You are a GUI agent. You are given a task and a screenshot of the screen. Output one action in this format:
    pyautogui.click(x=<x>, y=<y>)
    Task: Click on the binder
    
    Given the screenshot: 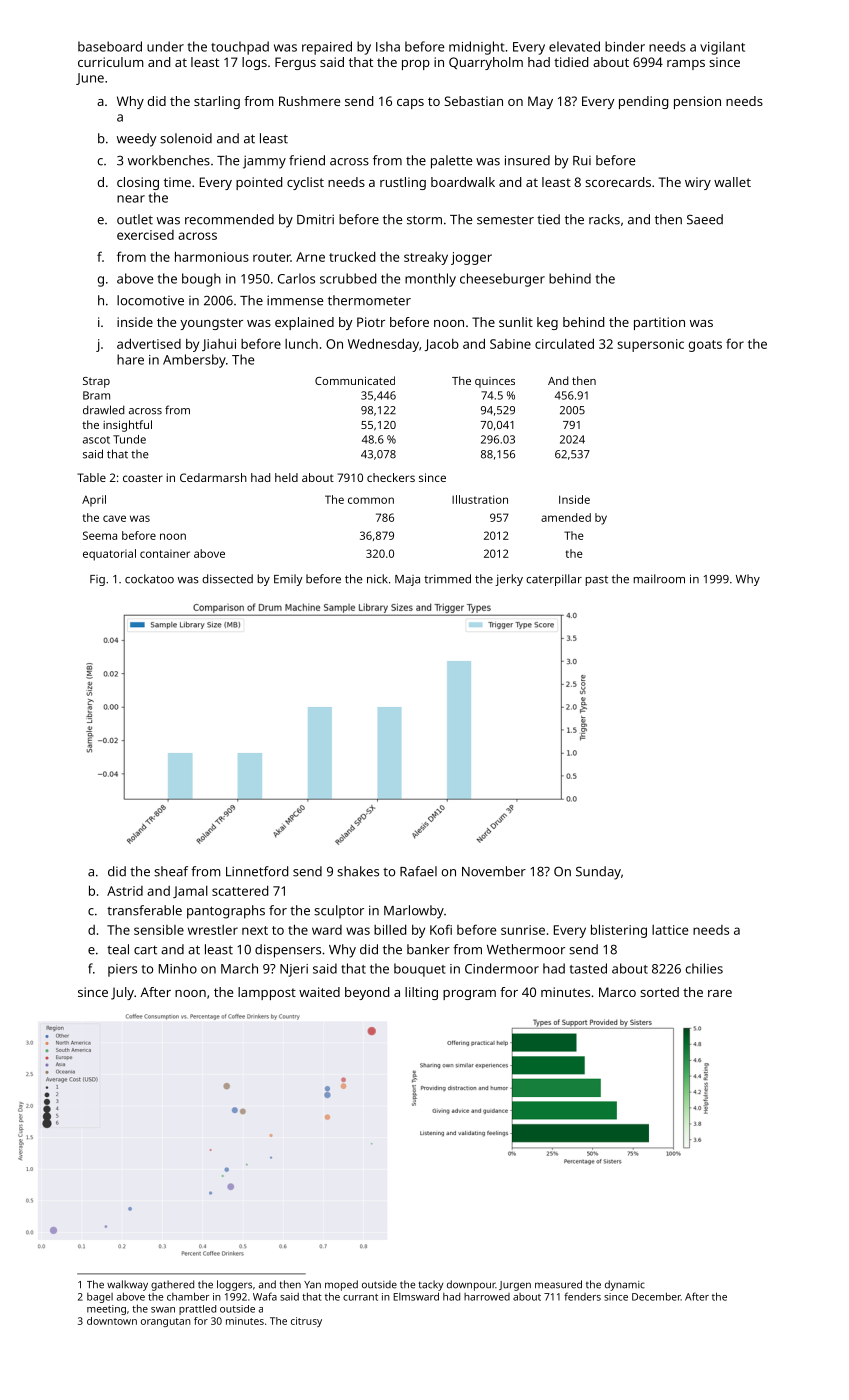 What is the action you would take?
    pyautogui.click(x=625, y=46)
